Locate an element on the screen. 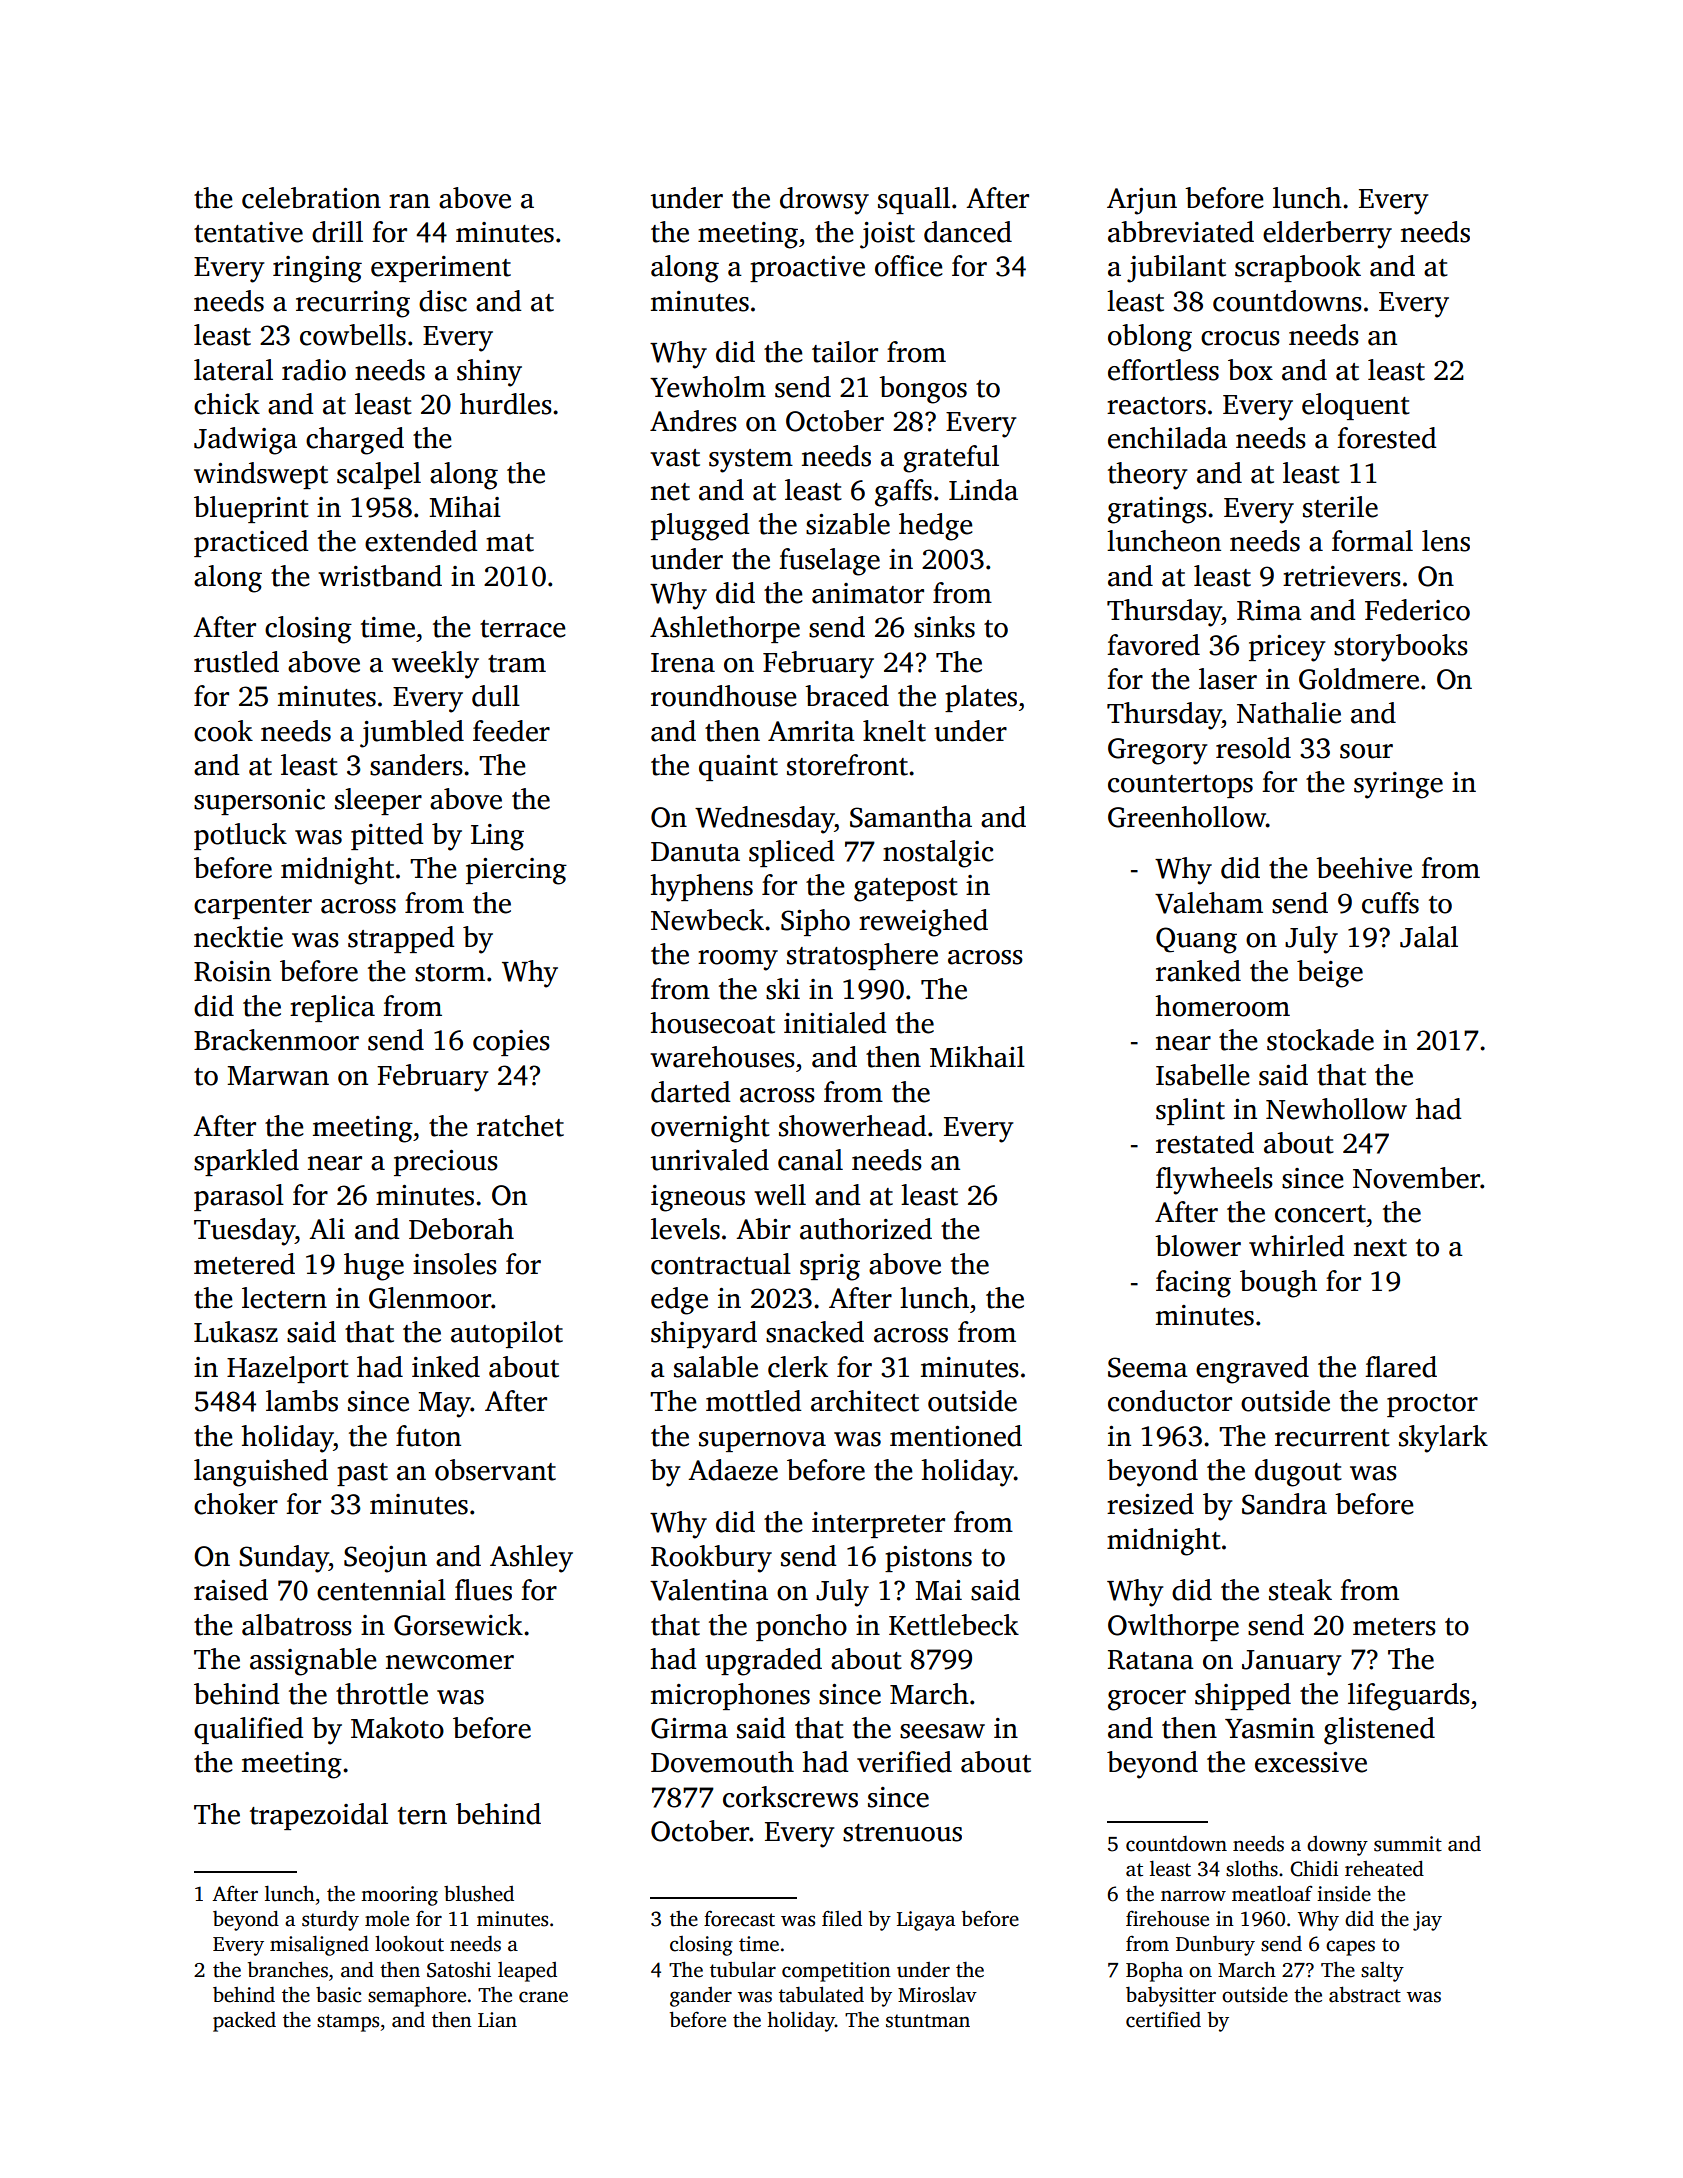 Image resolution: width=1683 pixels, height=2178 pixels. mentioned is located at coordinates (956, 1436).
